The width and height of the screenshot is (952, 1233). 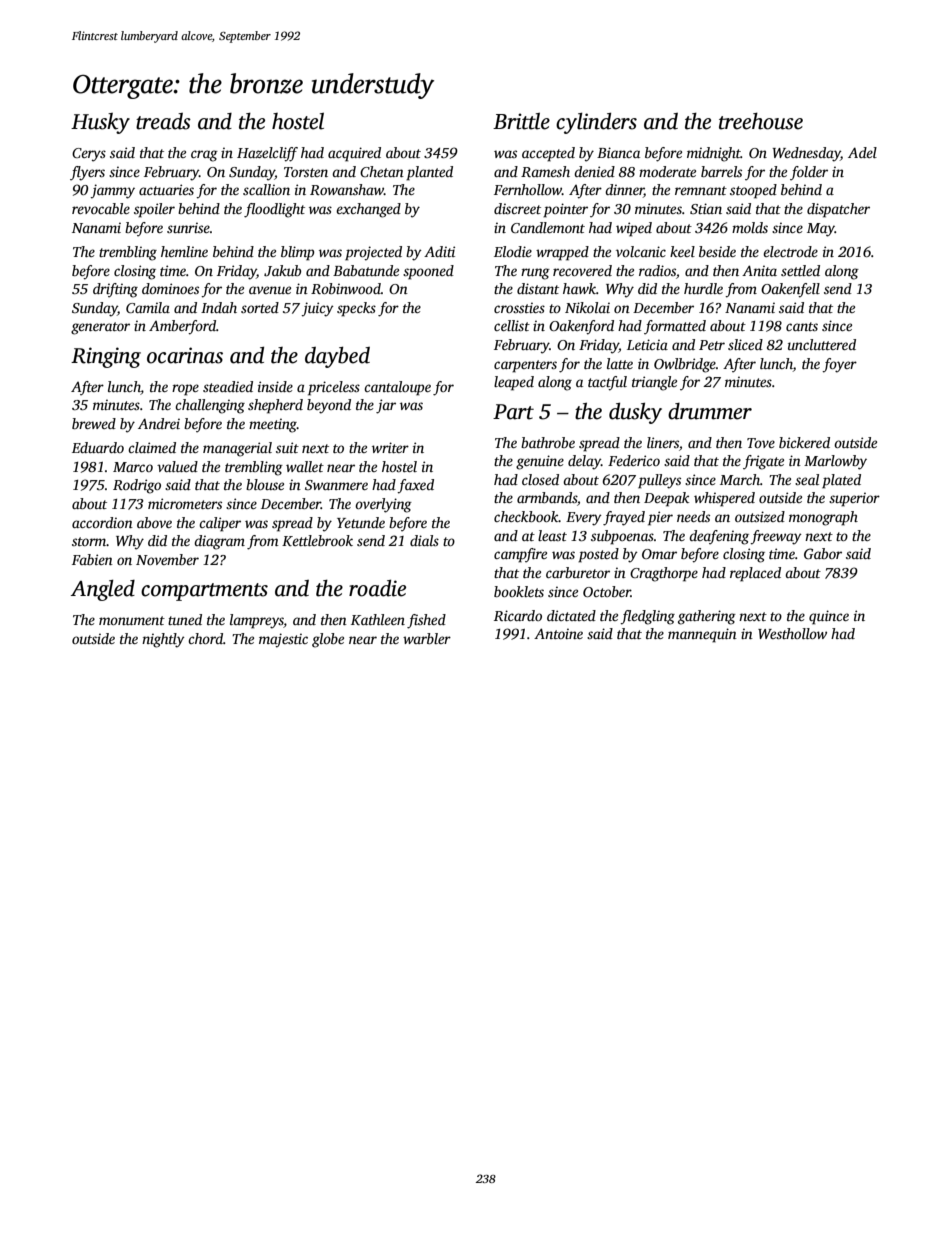 What do you see at coordinates (106, 357) in the screenshot?
I see `Ringing` at bounding box center [106, 357].
